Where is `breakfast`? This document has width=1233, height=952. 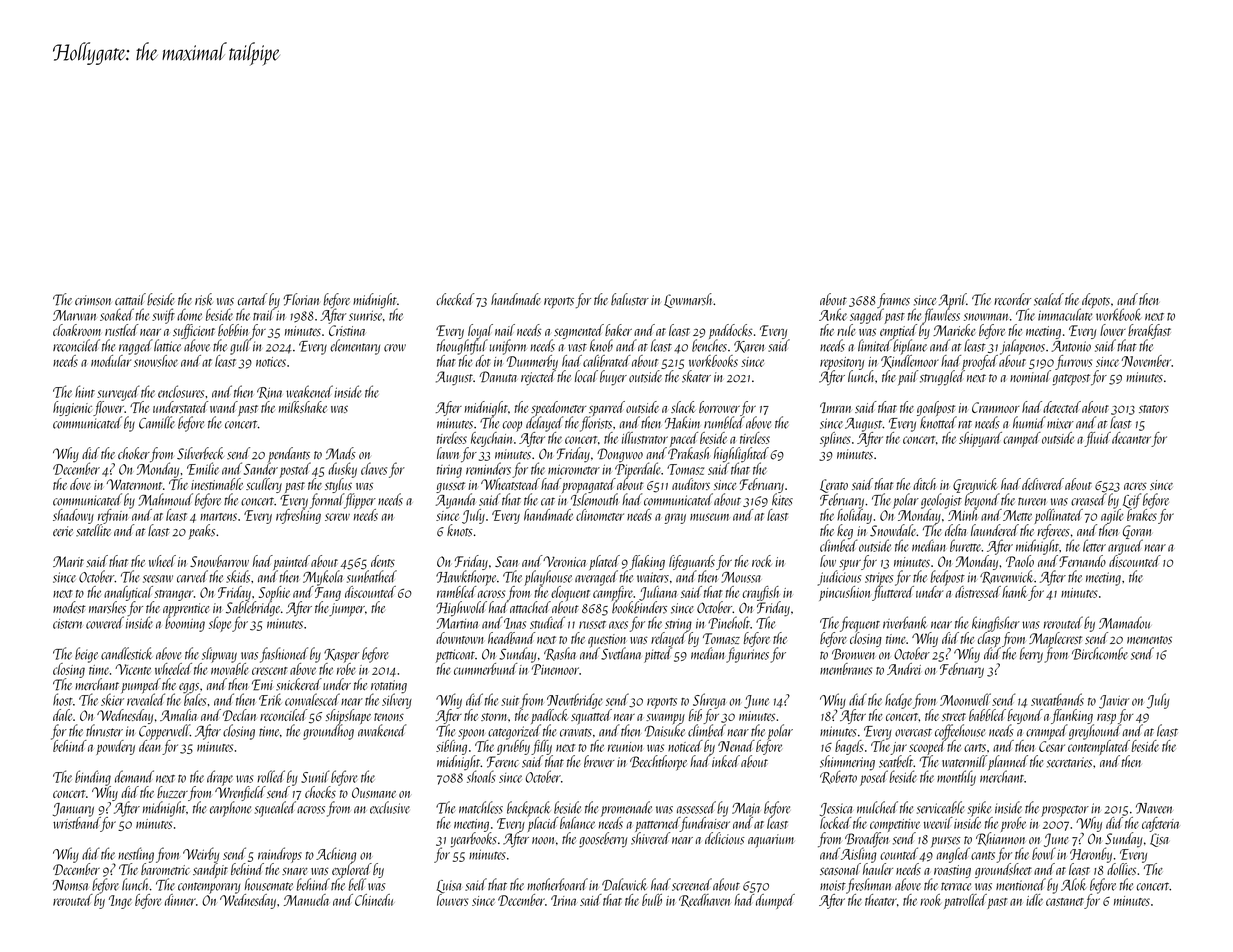
breakfast is located at coordinates (1149, 331).
